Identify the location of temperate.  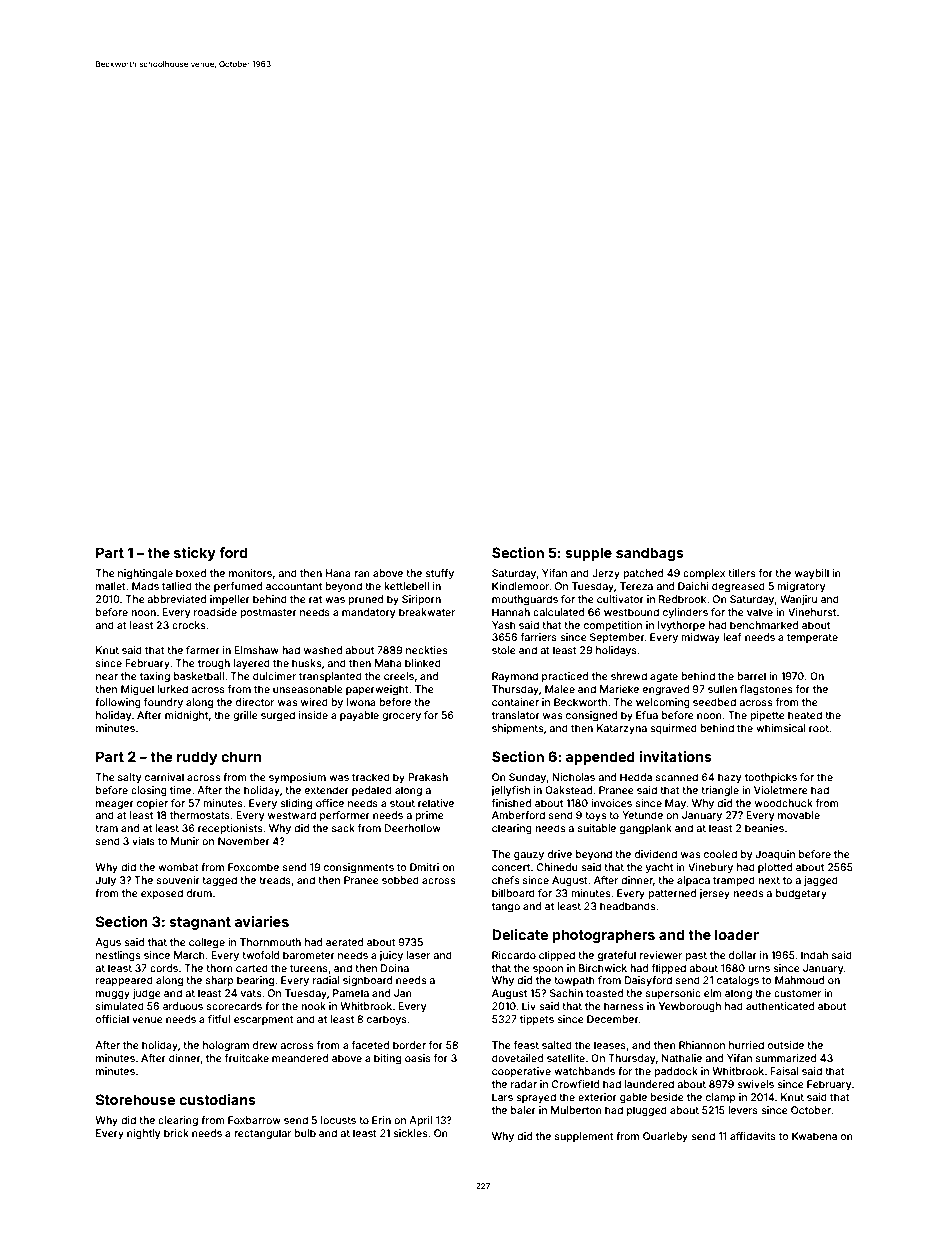
(812, 638).
